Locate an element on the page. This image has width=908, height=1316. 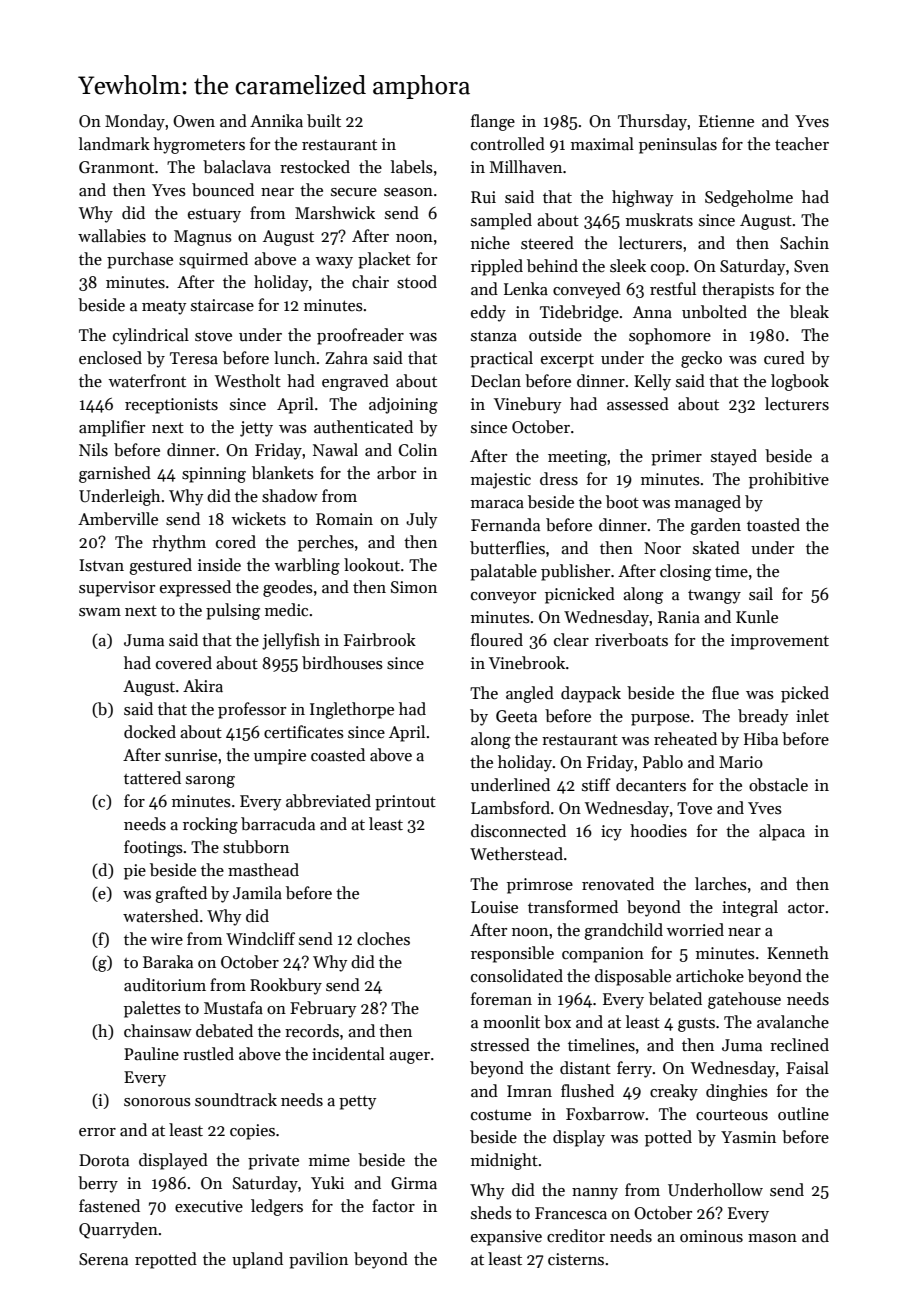
ledgers is located at coordinates (277, 1207).
